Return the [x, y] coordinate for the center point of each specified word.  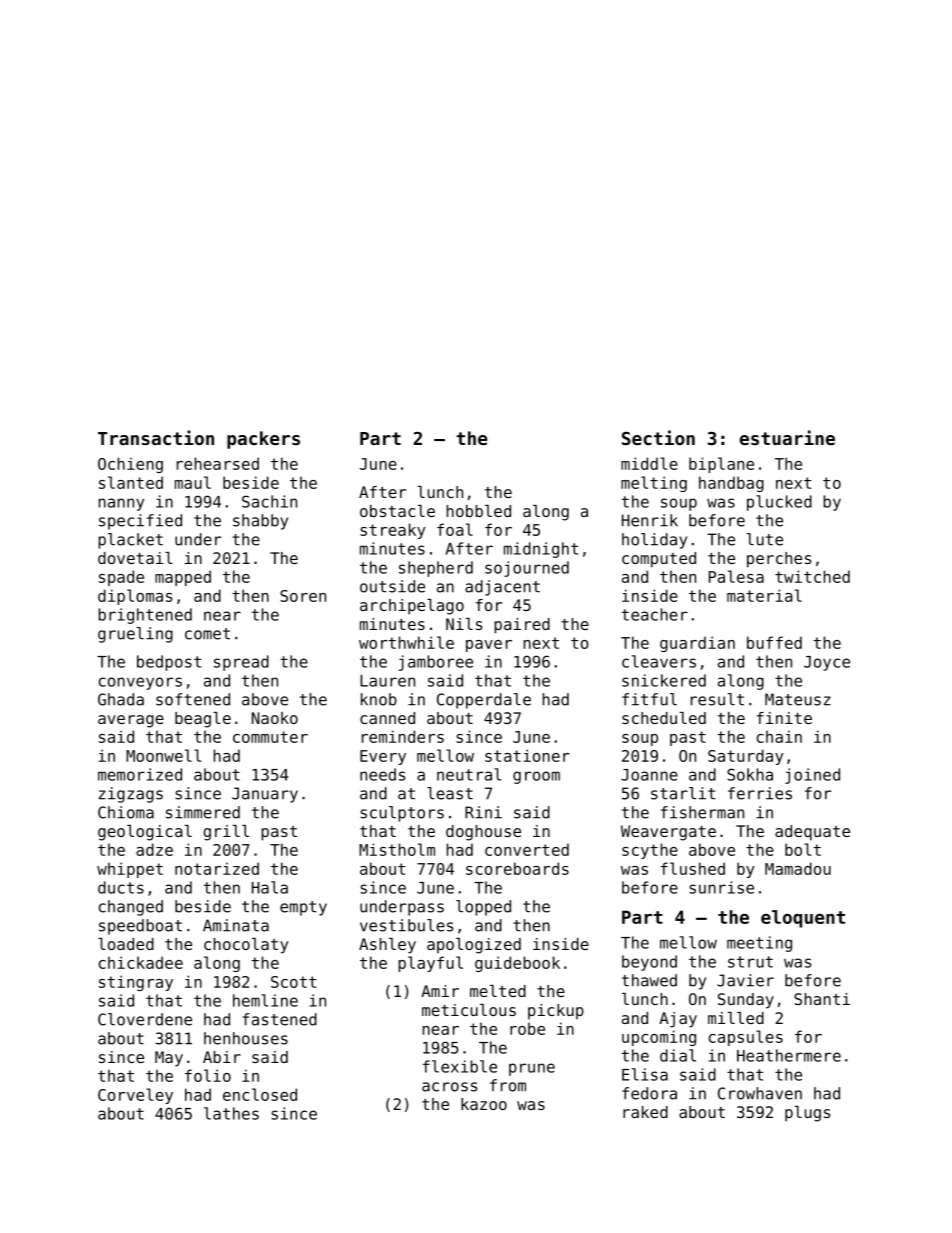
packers [263, 440]
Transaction [156, 437]
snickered [664, 680]
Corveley [135, 1096]
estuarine [787, 437]
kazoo [484, 1104]
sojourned [527, 569]
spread [241, 663]
